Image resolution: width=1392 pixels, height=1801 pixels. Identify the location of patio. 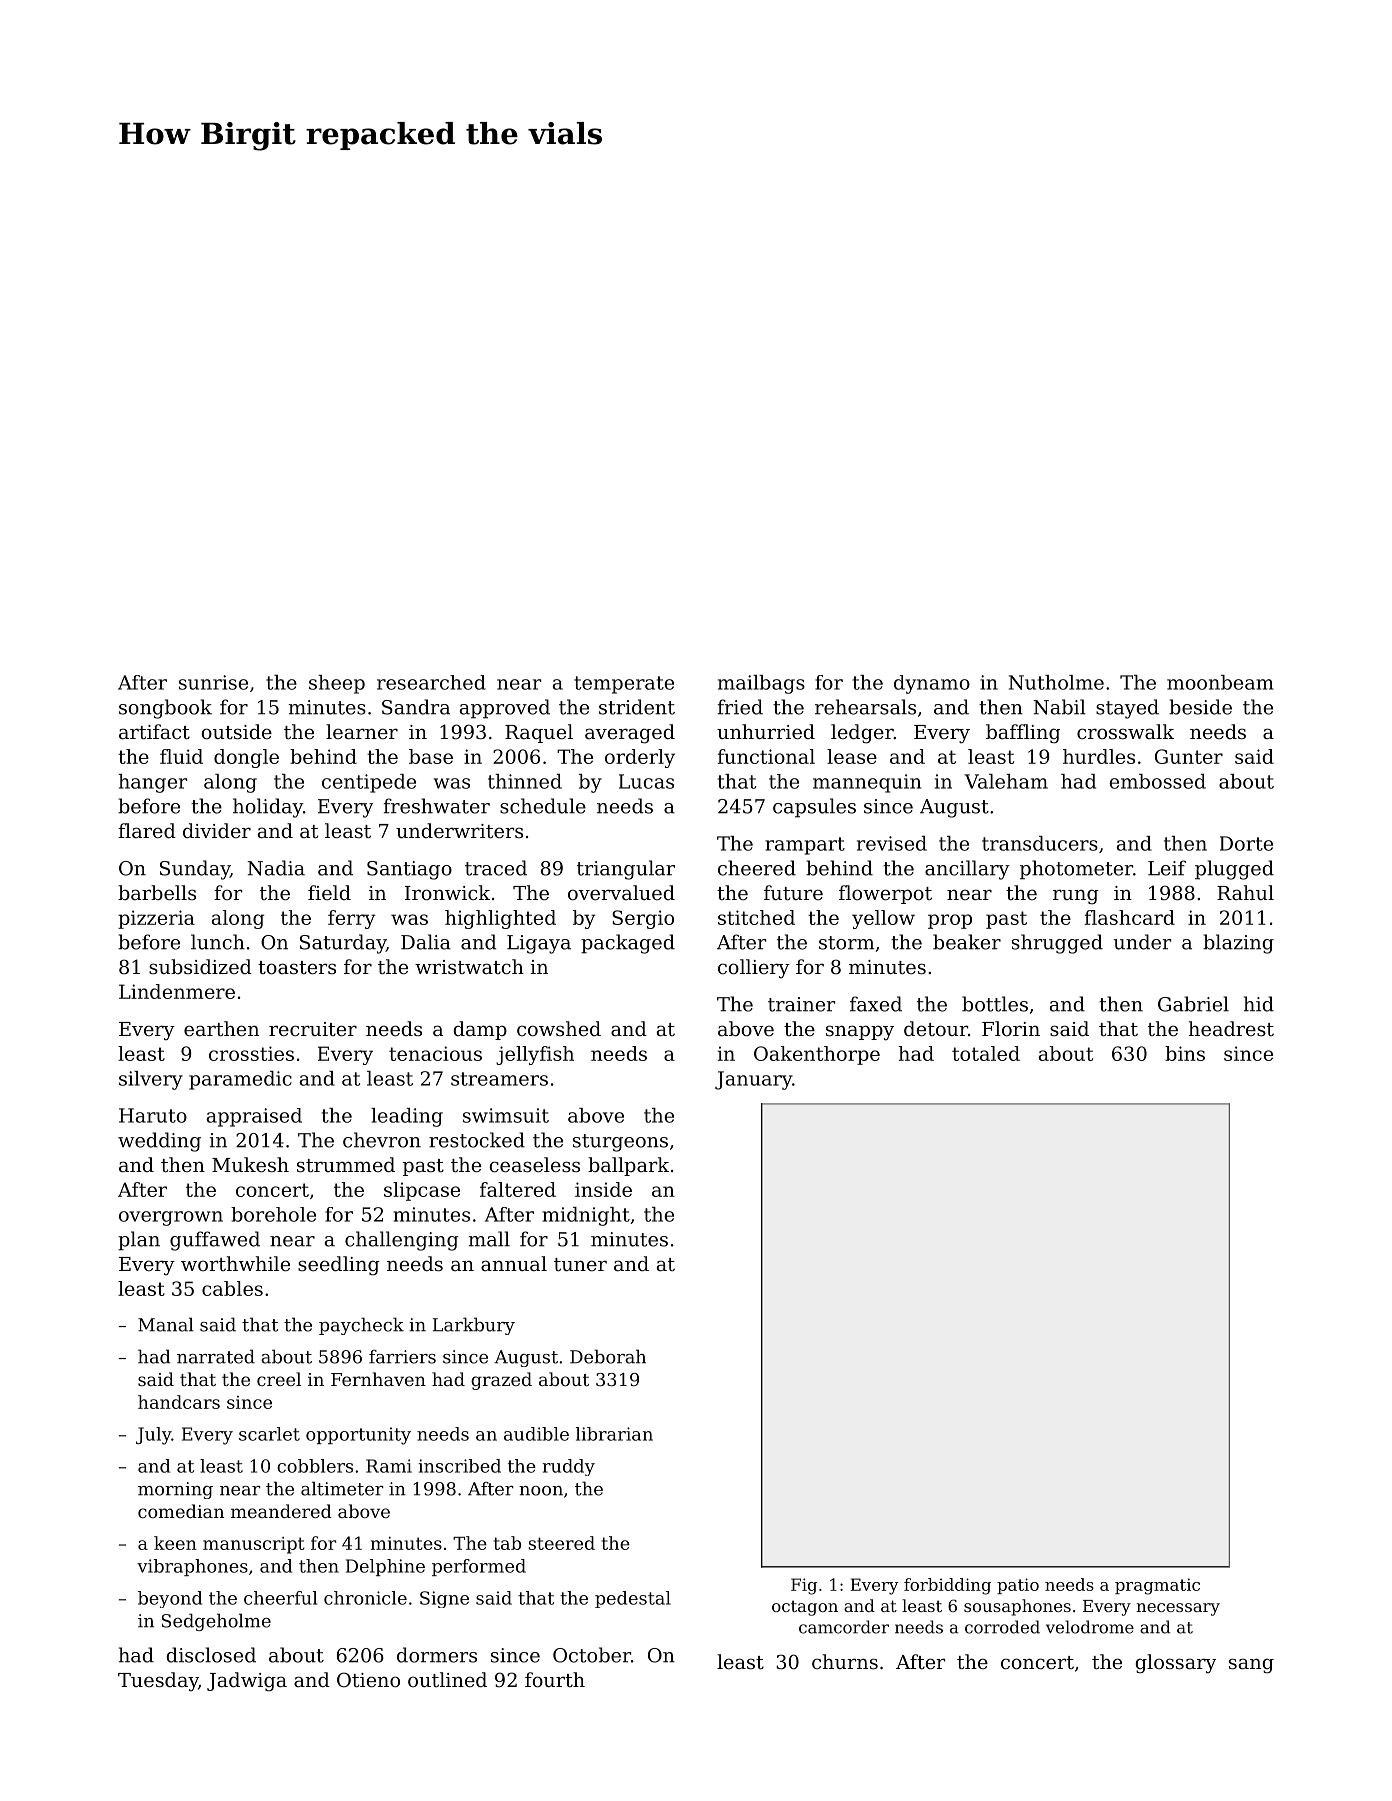
(1018, 1586).
